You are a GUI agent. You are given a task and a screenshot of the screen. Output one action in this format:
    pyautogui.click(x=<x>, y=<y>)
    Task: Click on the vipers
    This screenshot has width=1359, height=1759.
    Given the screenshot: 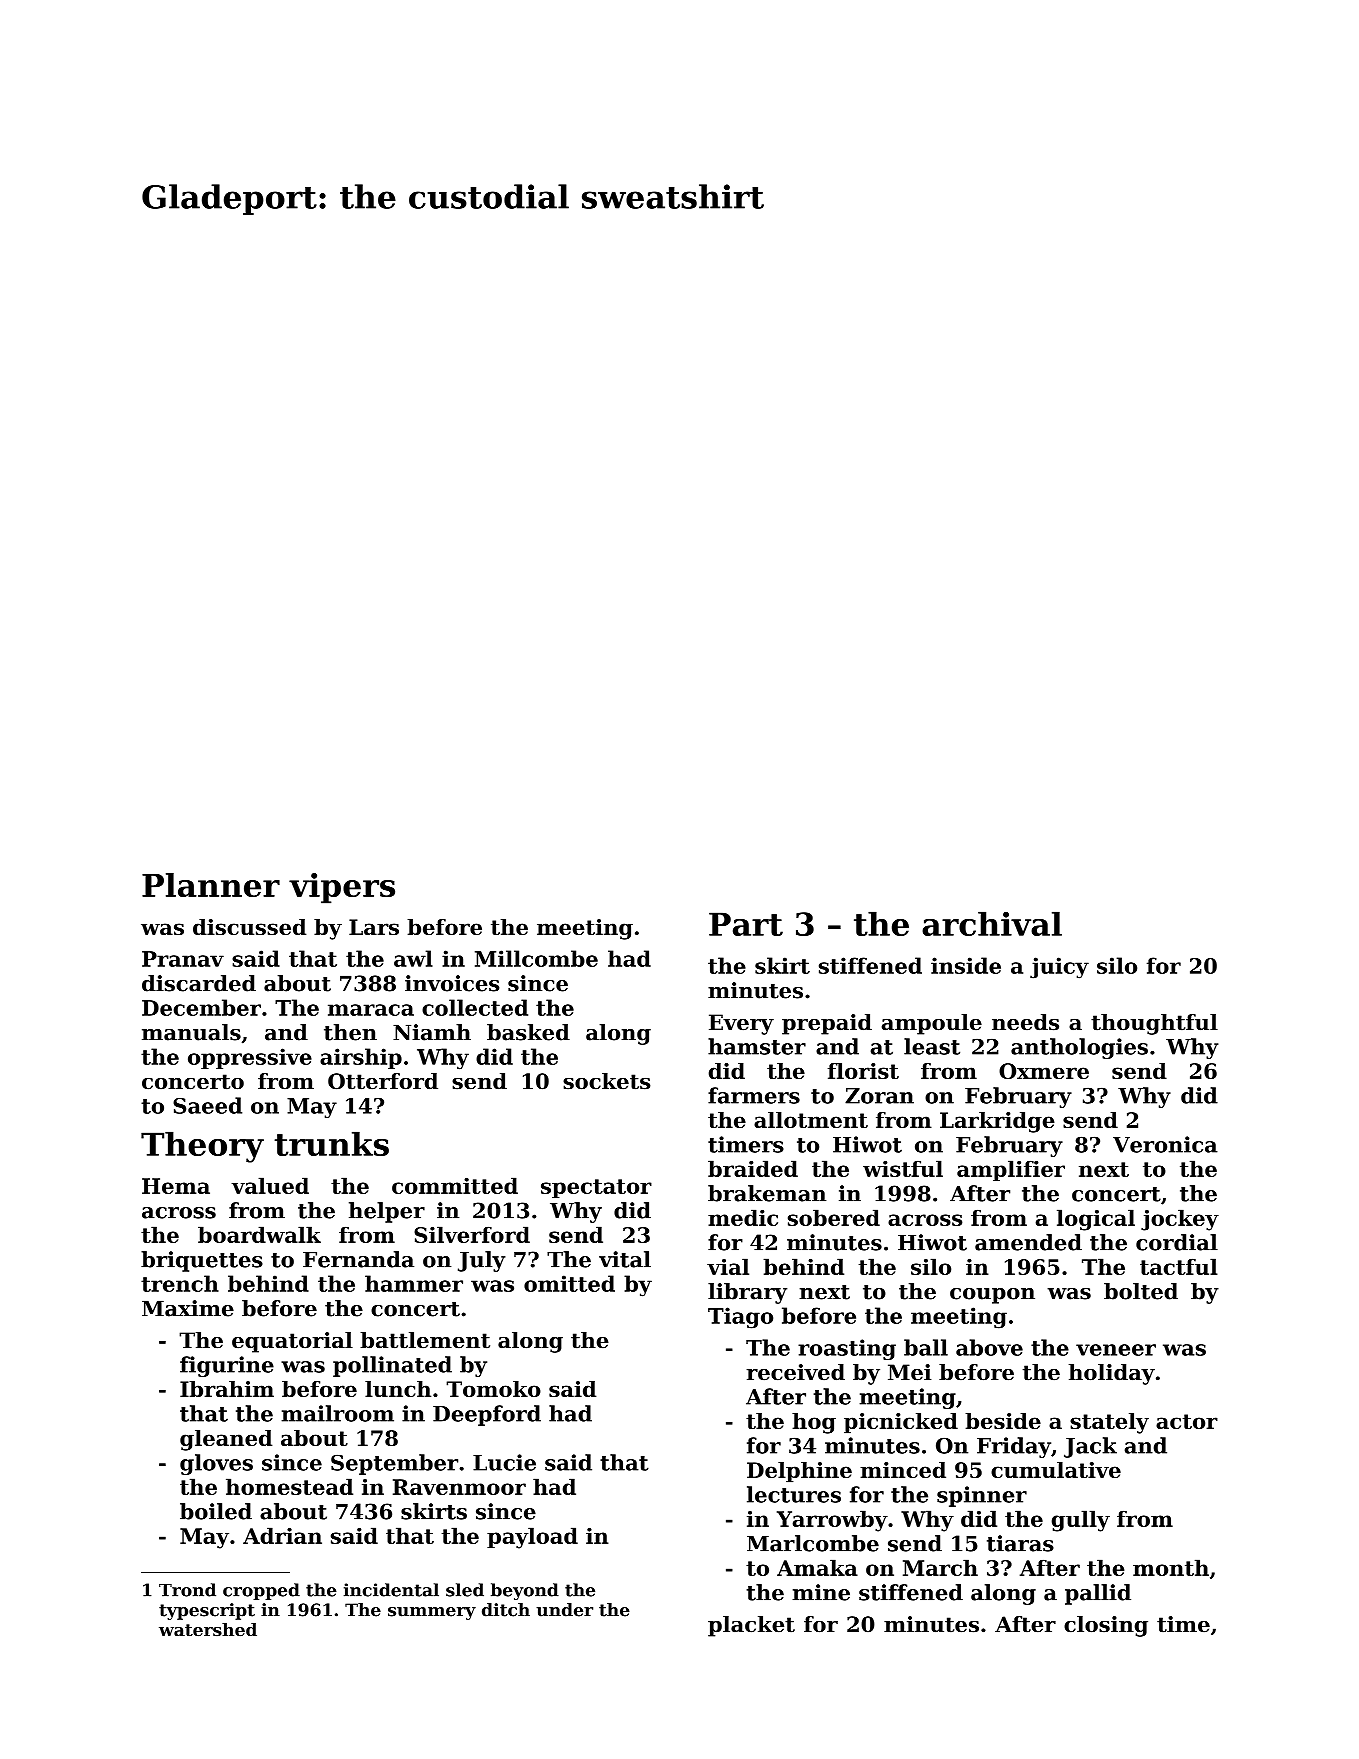 What is the action you would take?
    pyautogui.click(x=342, y=888)
